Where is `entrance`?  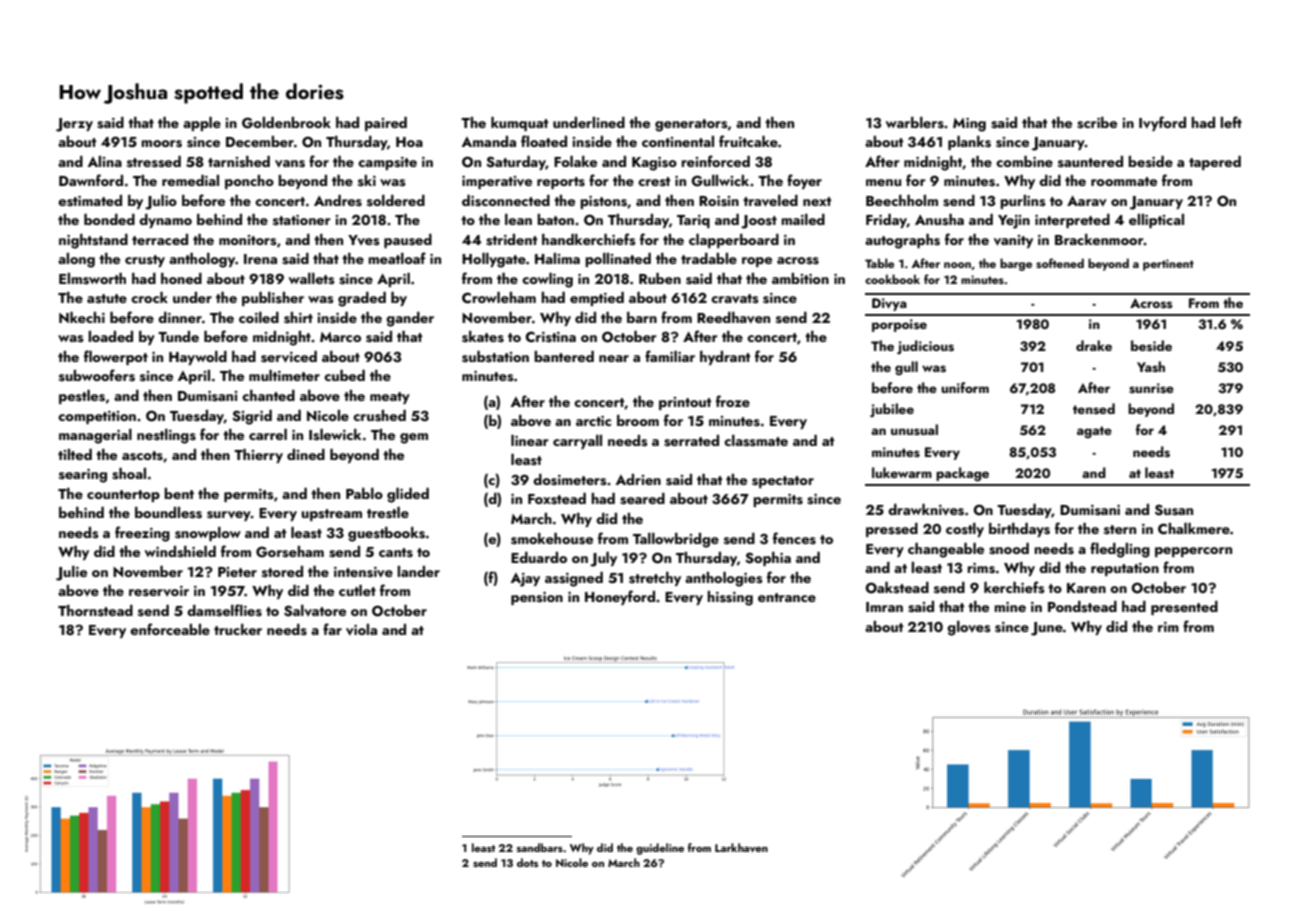 entrance is located at coordinates (787, 597).
